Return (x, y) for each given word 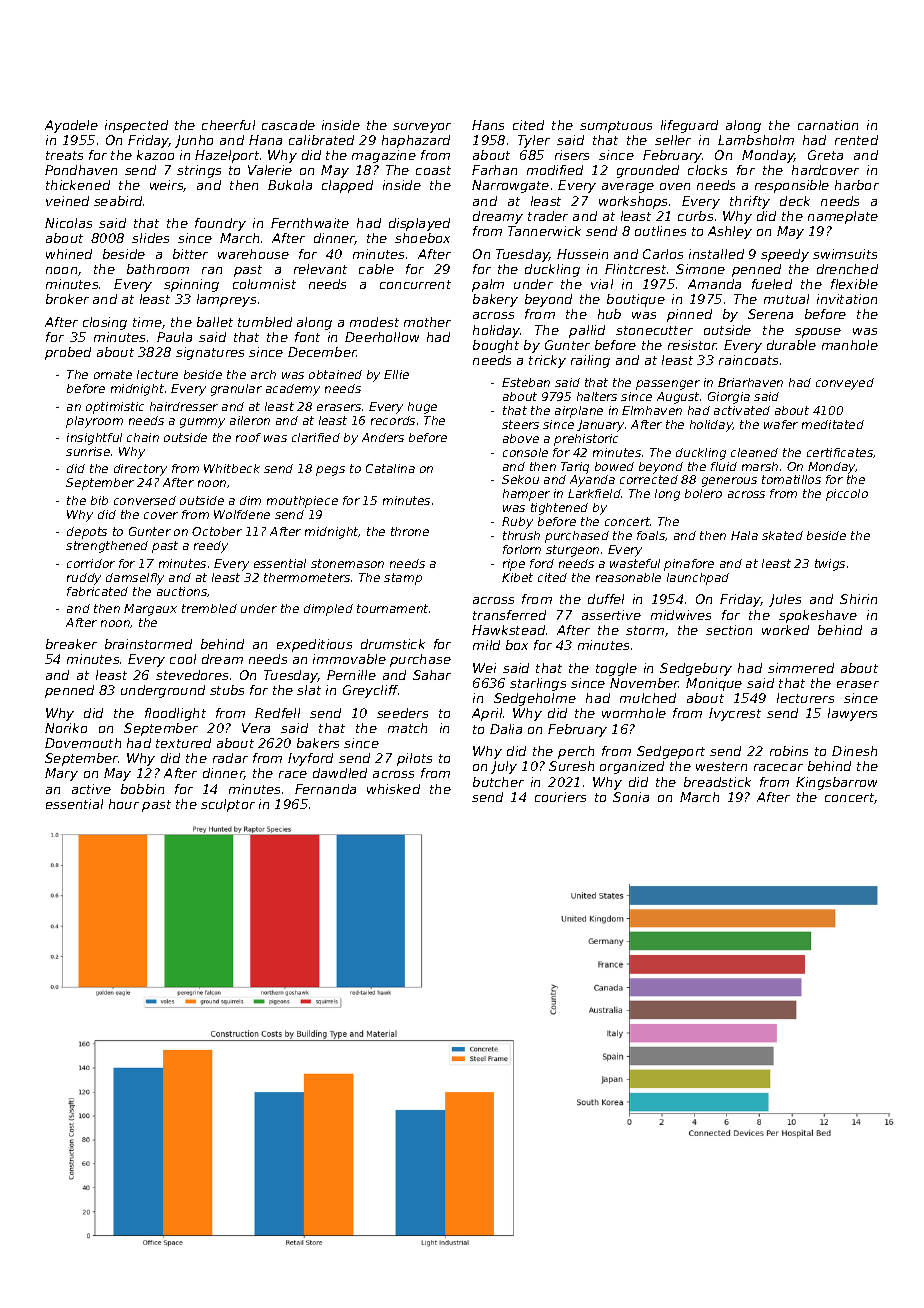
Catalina (390, 468)
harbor (857, 185)
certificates (840, 452)
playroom (94, 422)
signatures (210, 353)
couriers (560, 797)
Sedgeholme (535, 699)
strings (199, 171)
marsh (760, 466)
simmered (801, 668)
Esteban (526, 382)
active (91, 789)
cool (183, 659)
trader (548, 216)
